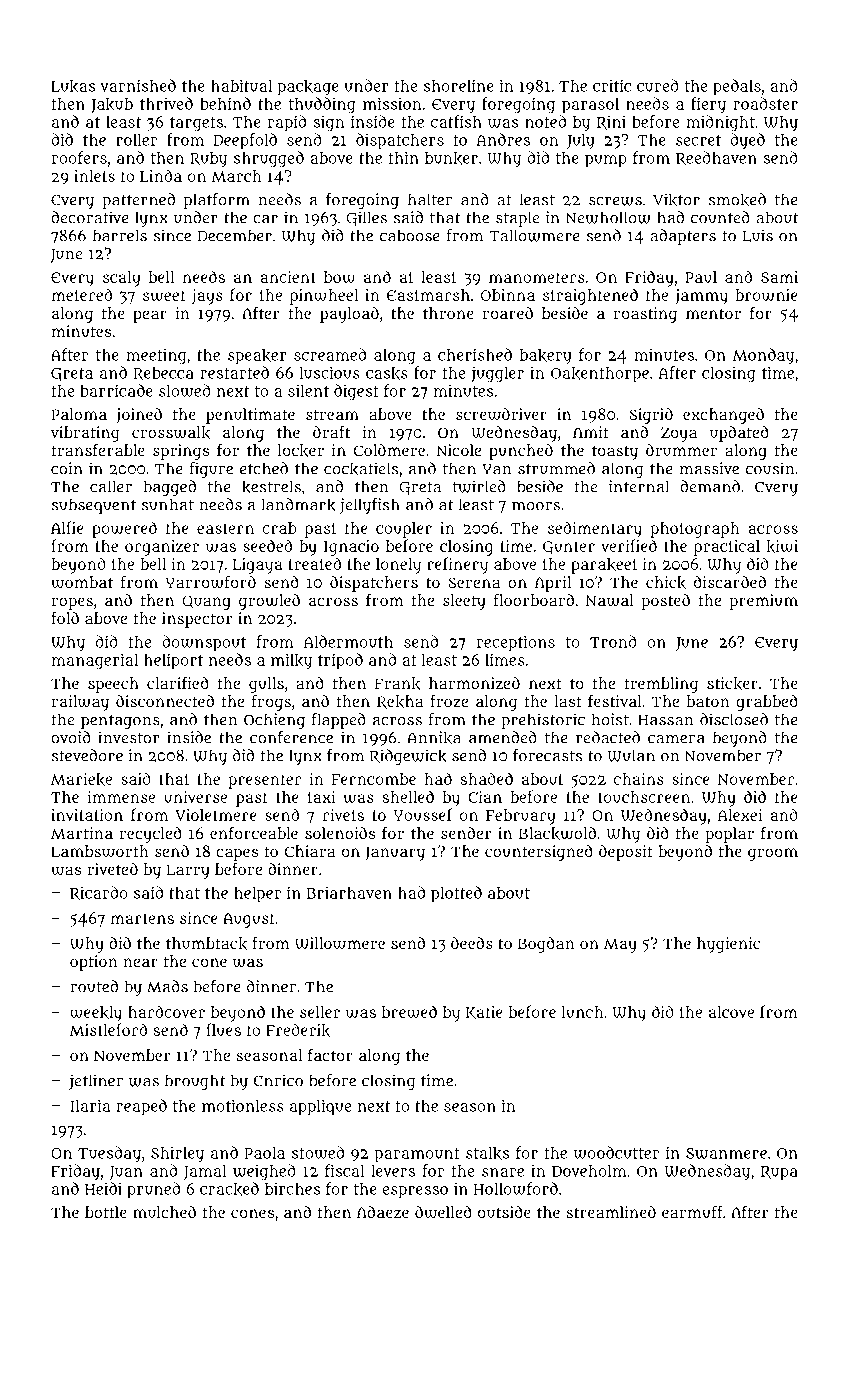 Image resolution: width=849 pixels, height=1400 pixels. Describe the element at coordinates (383, 1212) in the page. I see `Adaeze` at that location.
